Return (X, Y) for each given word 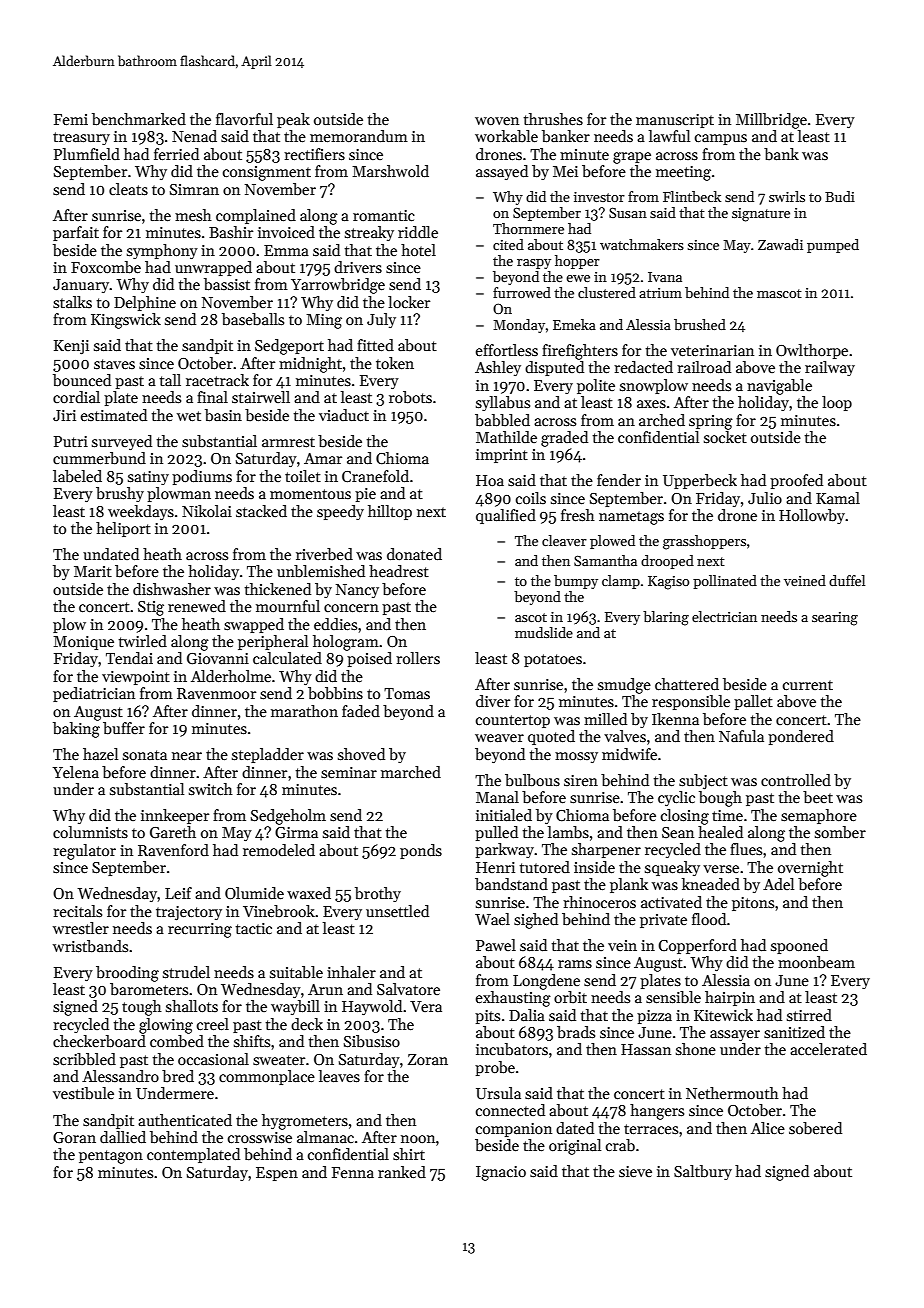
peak (293, 120)
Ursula (498, 1093)
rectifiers (314, 154)
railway (830, 368)
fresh (578, 515)
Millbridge (771, 121)
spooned (799, 946)
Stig (151, 608)
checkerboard (99, 1041)
